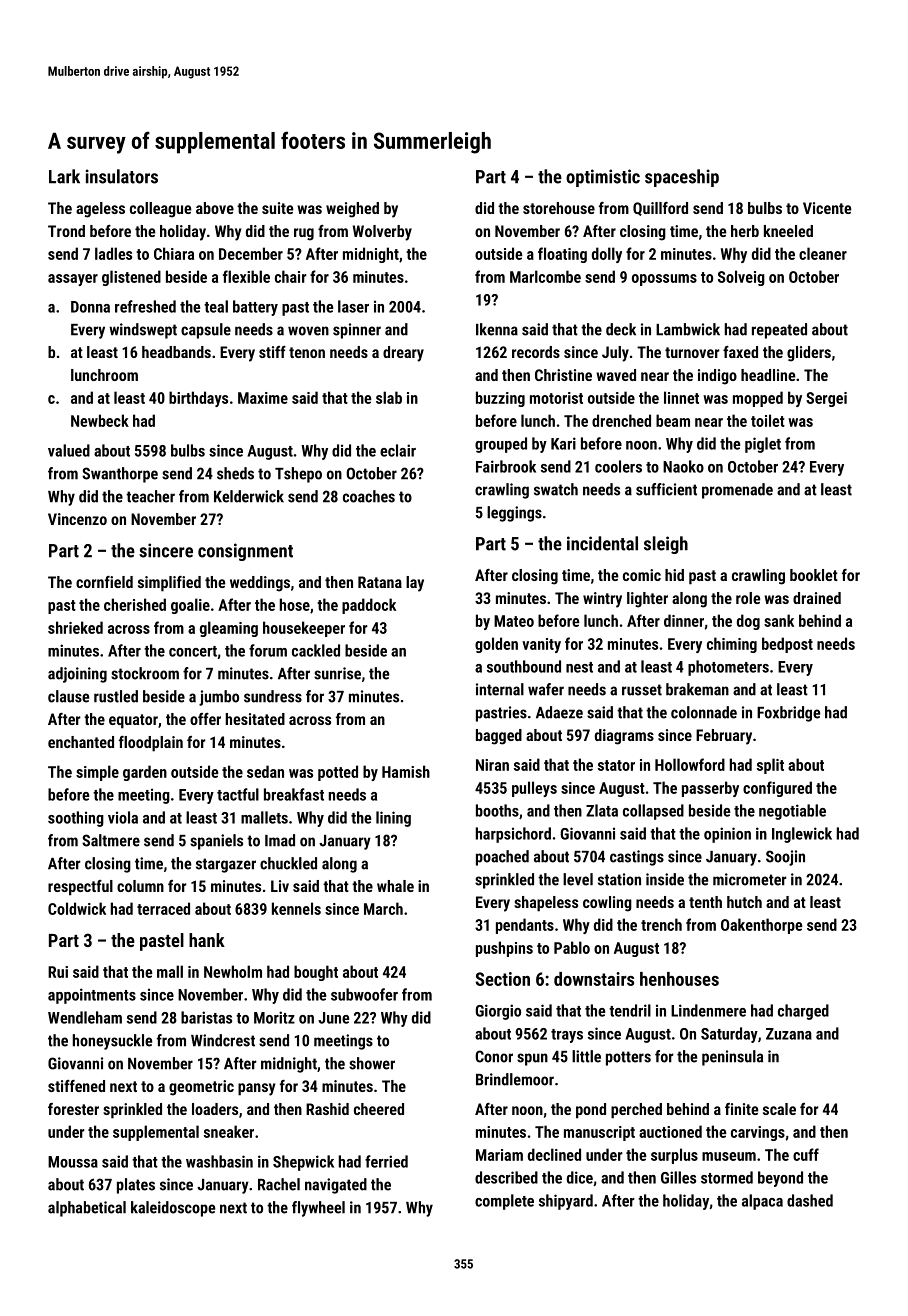 This image has height=1316, width=908. Describe the element at coordinates (380, 582) in the image. I see `Ratana` at that location.
